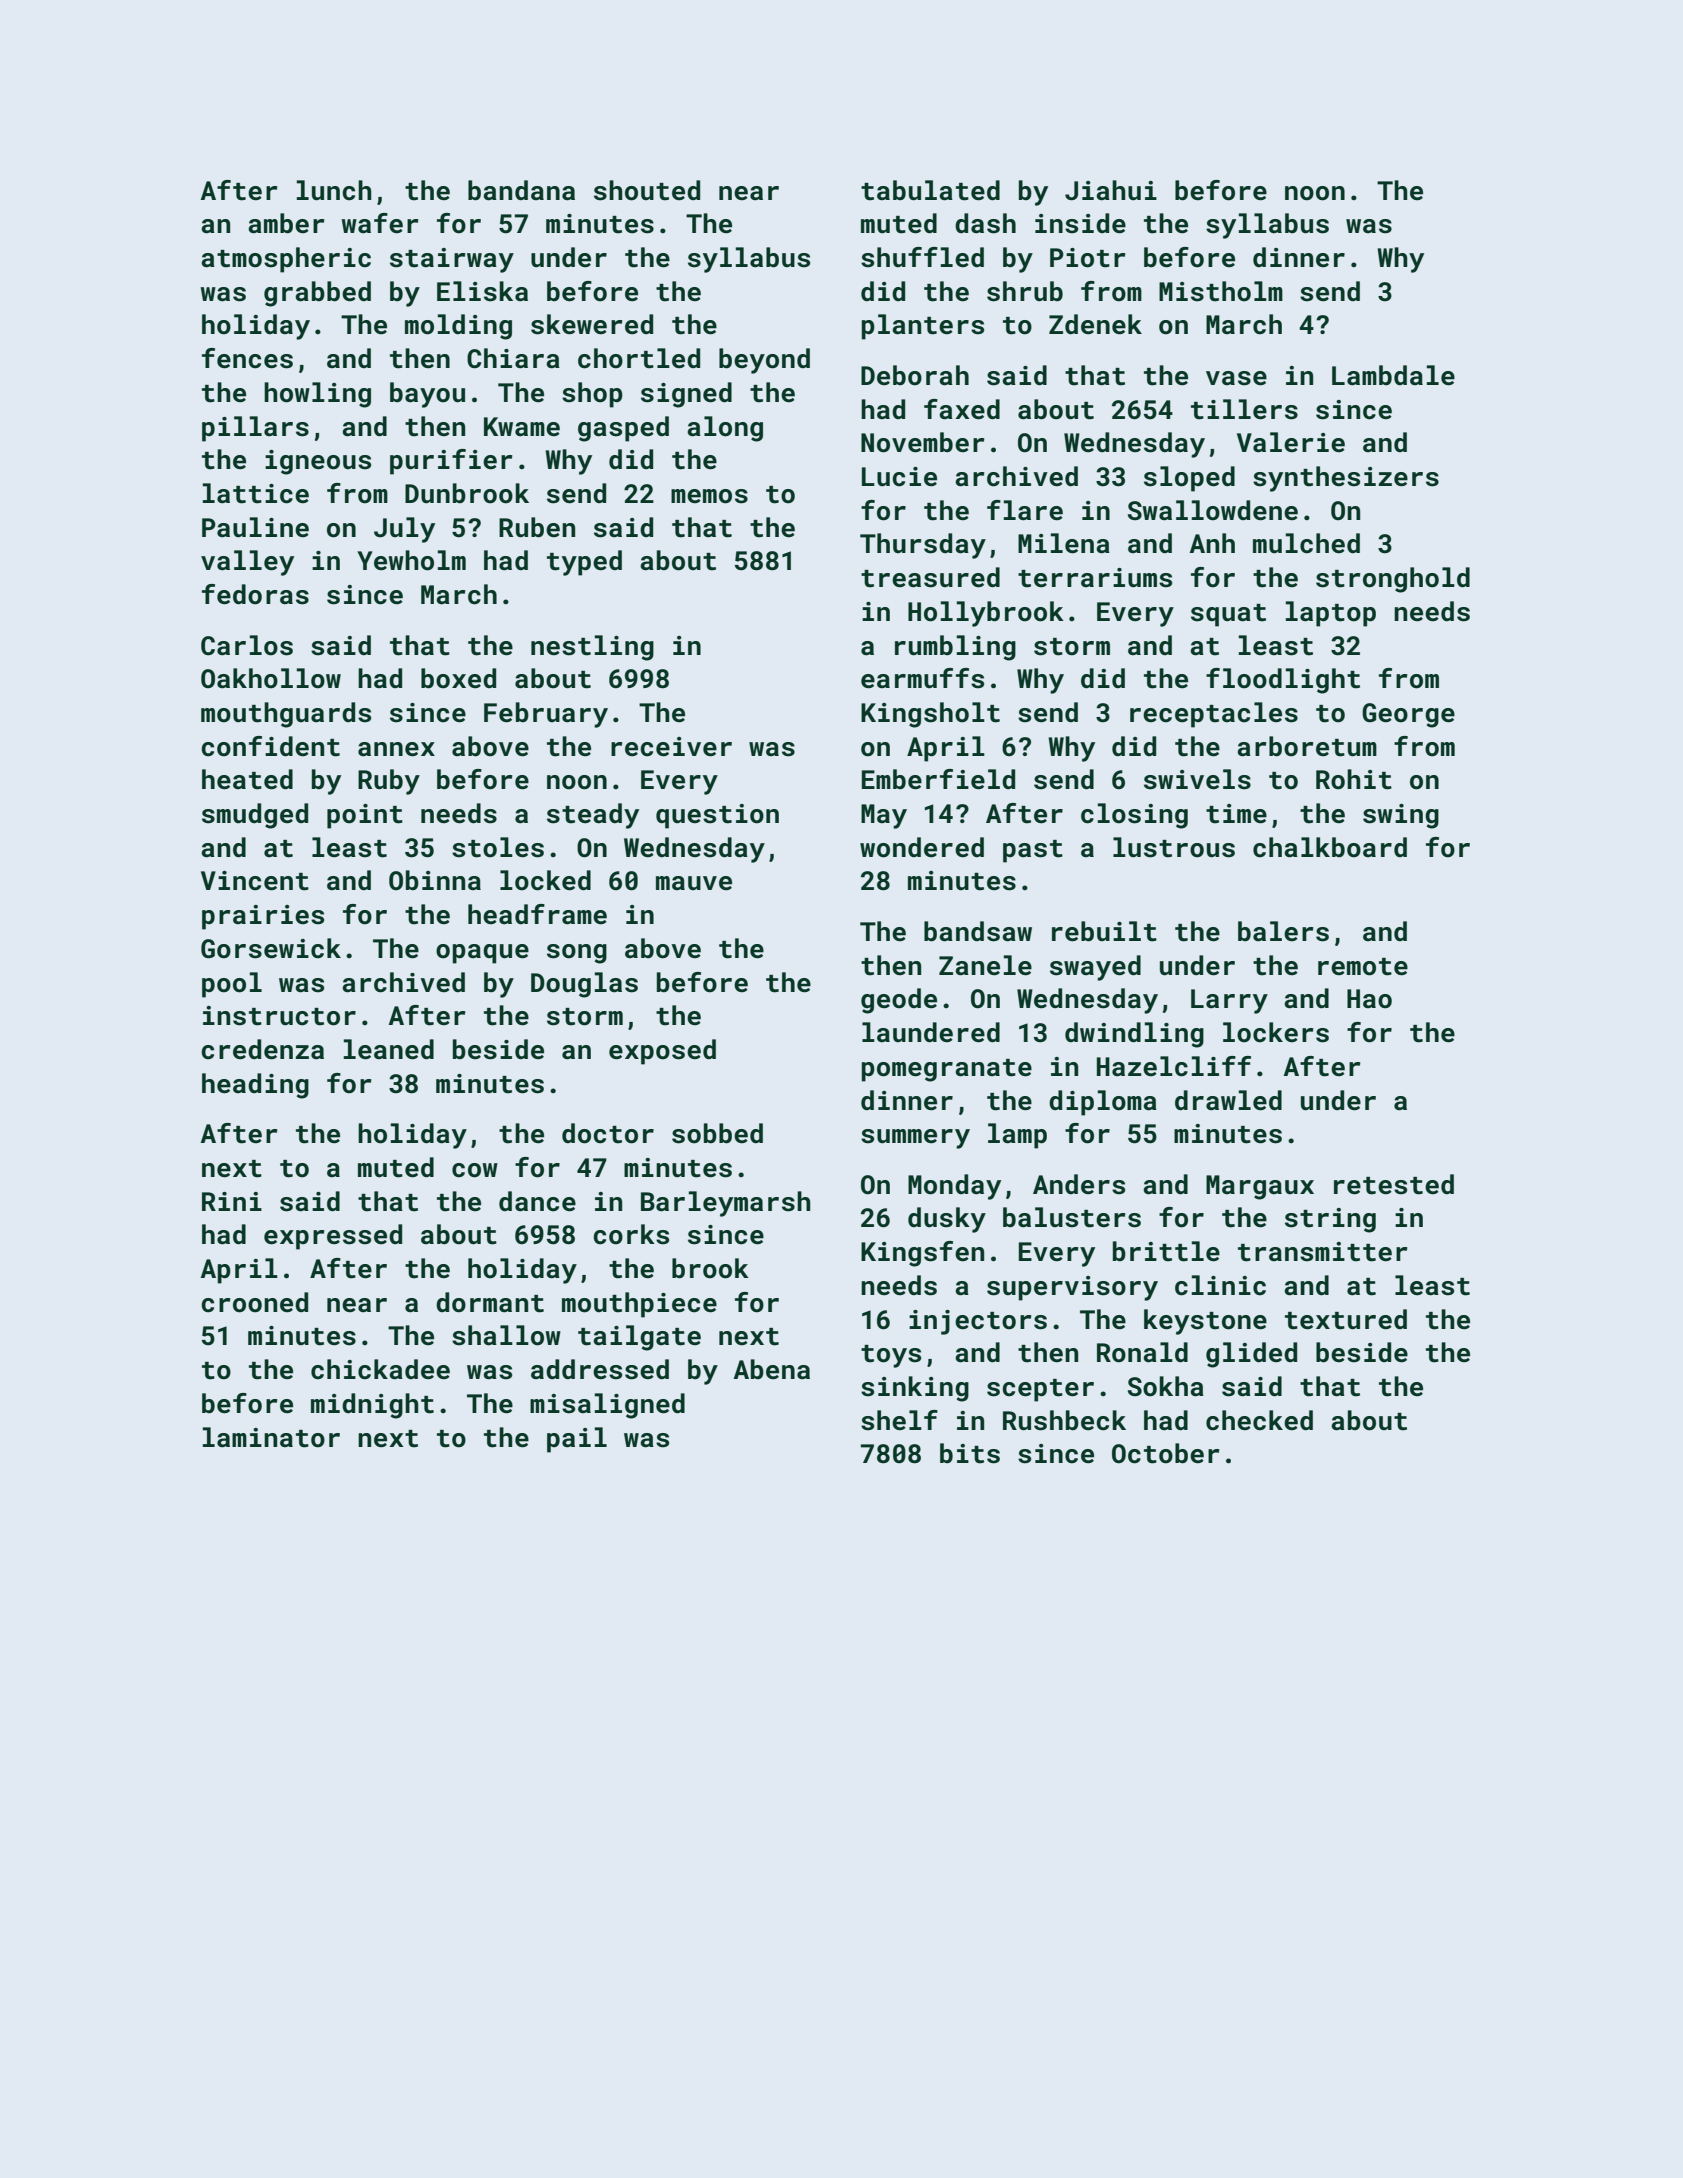 The image size is (1683, 2178). Describe the element at coordinates (1236, 814) in the page. I see `time` at that location.
